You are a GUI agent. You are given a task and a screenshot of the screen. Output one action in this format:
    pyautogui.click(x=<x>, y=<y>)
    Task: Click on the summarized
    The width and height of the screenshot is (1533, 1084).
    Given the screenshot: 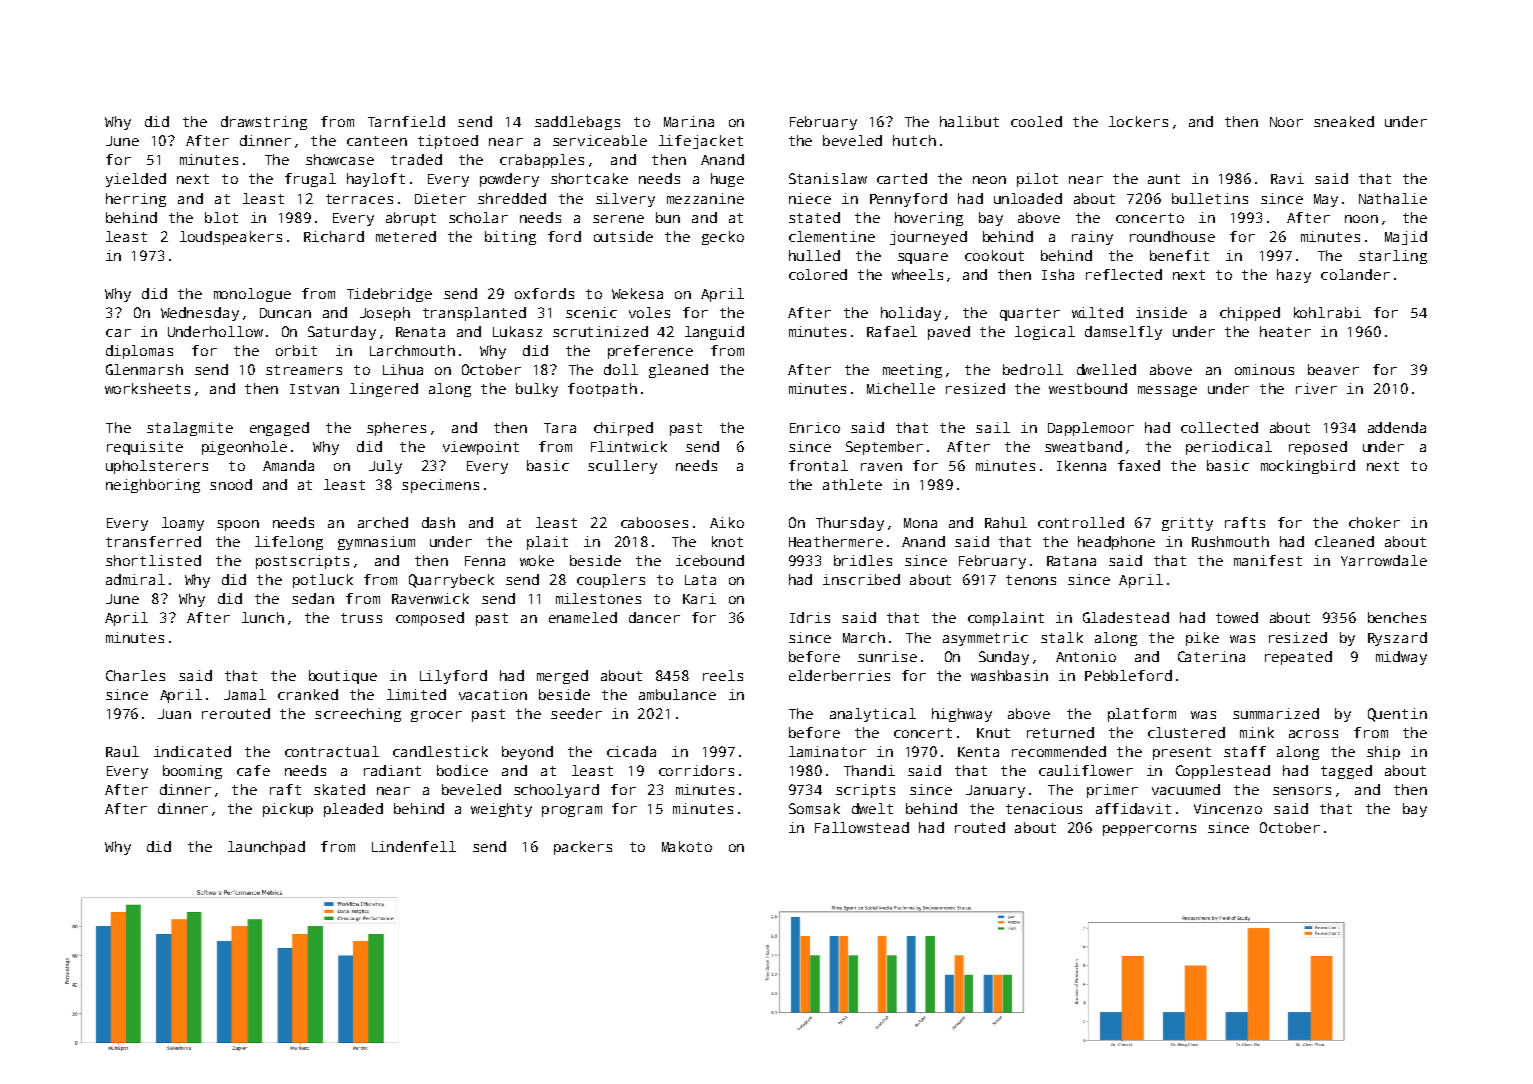 What is the action you would take?
    pyautogui.click(x=1276, y=713)
